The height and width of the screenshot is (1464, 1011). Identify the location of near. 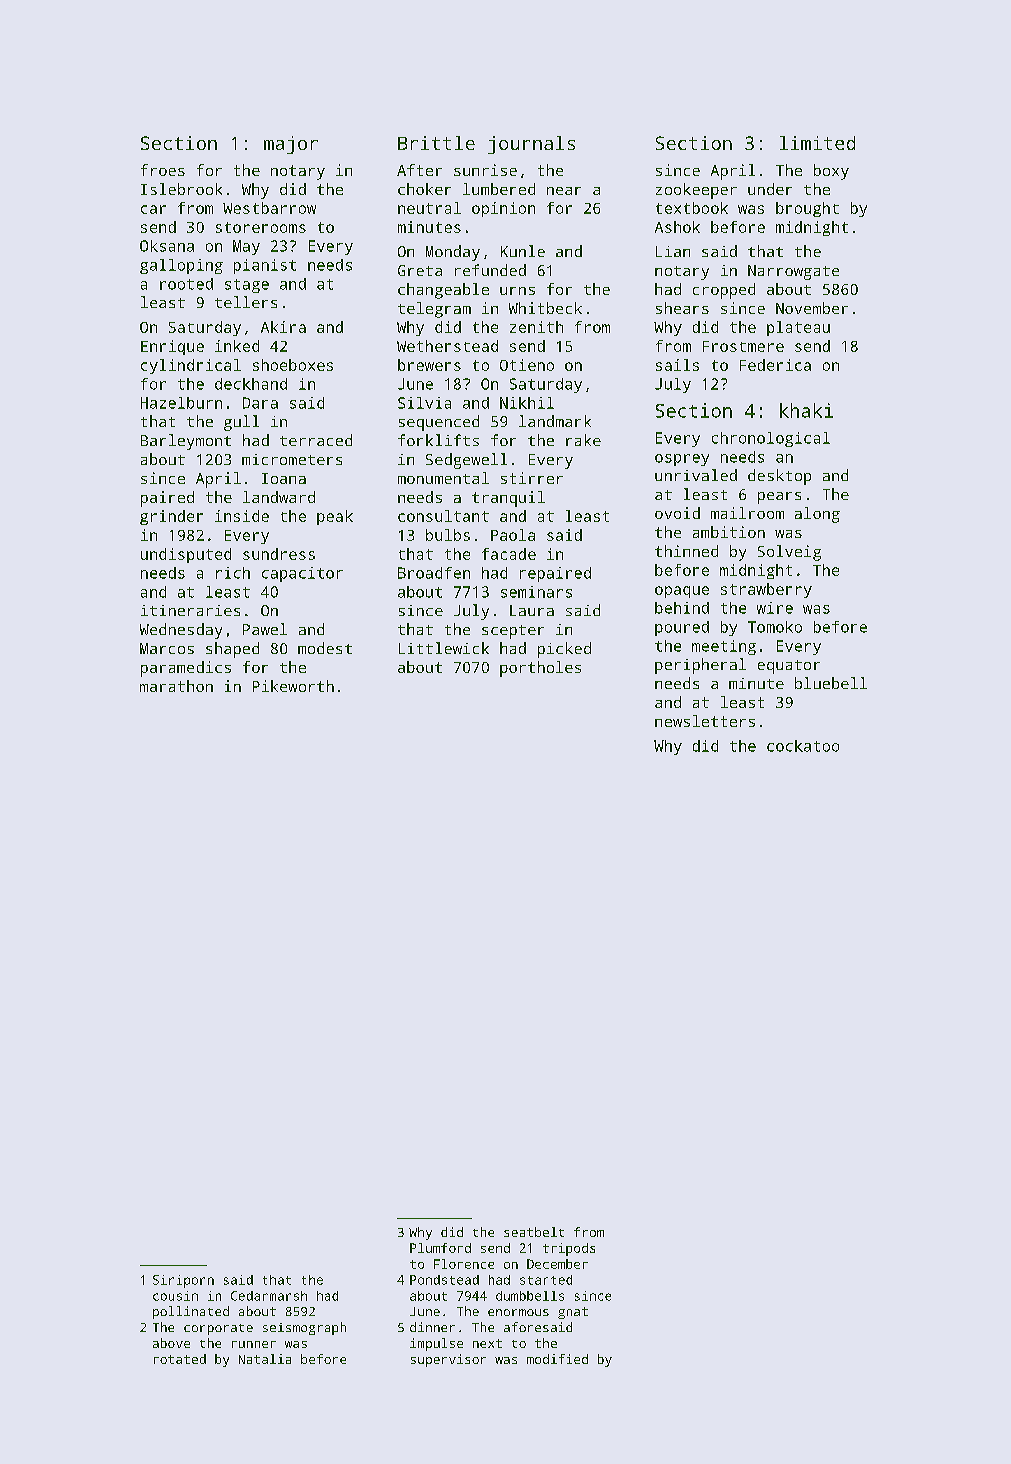
(564, 191).
